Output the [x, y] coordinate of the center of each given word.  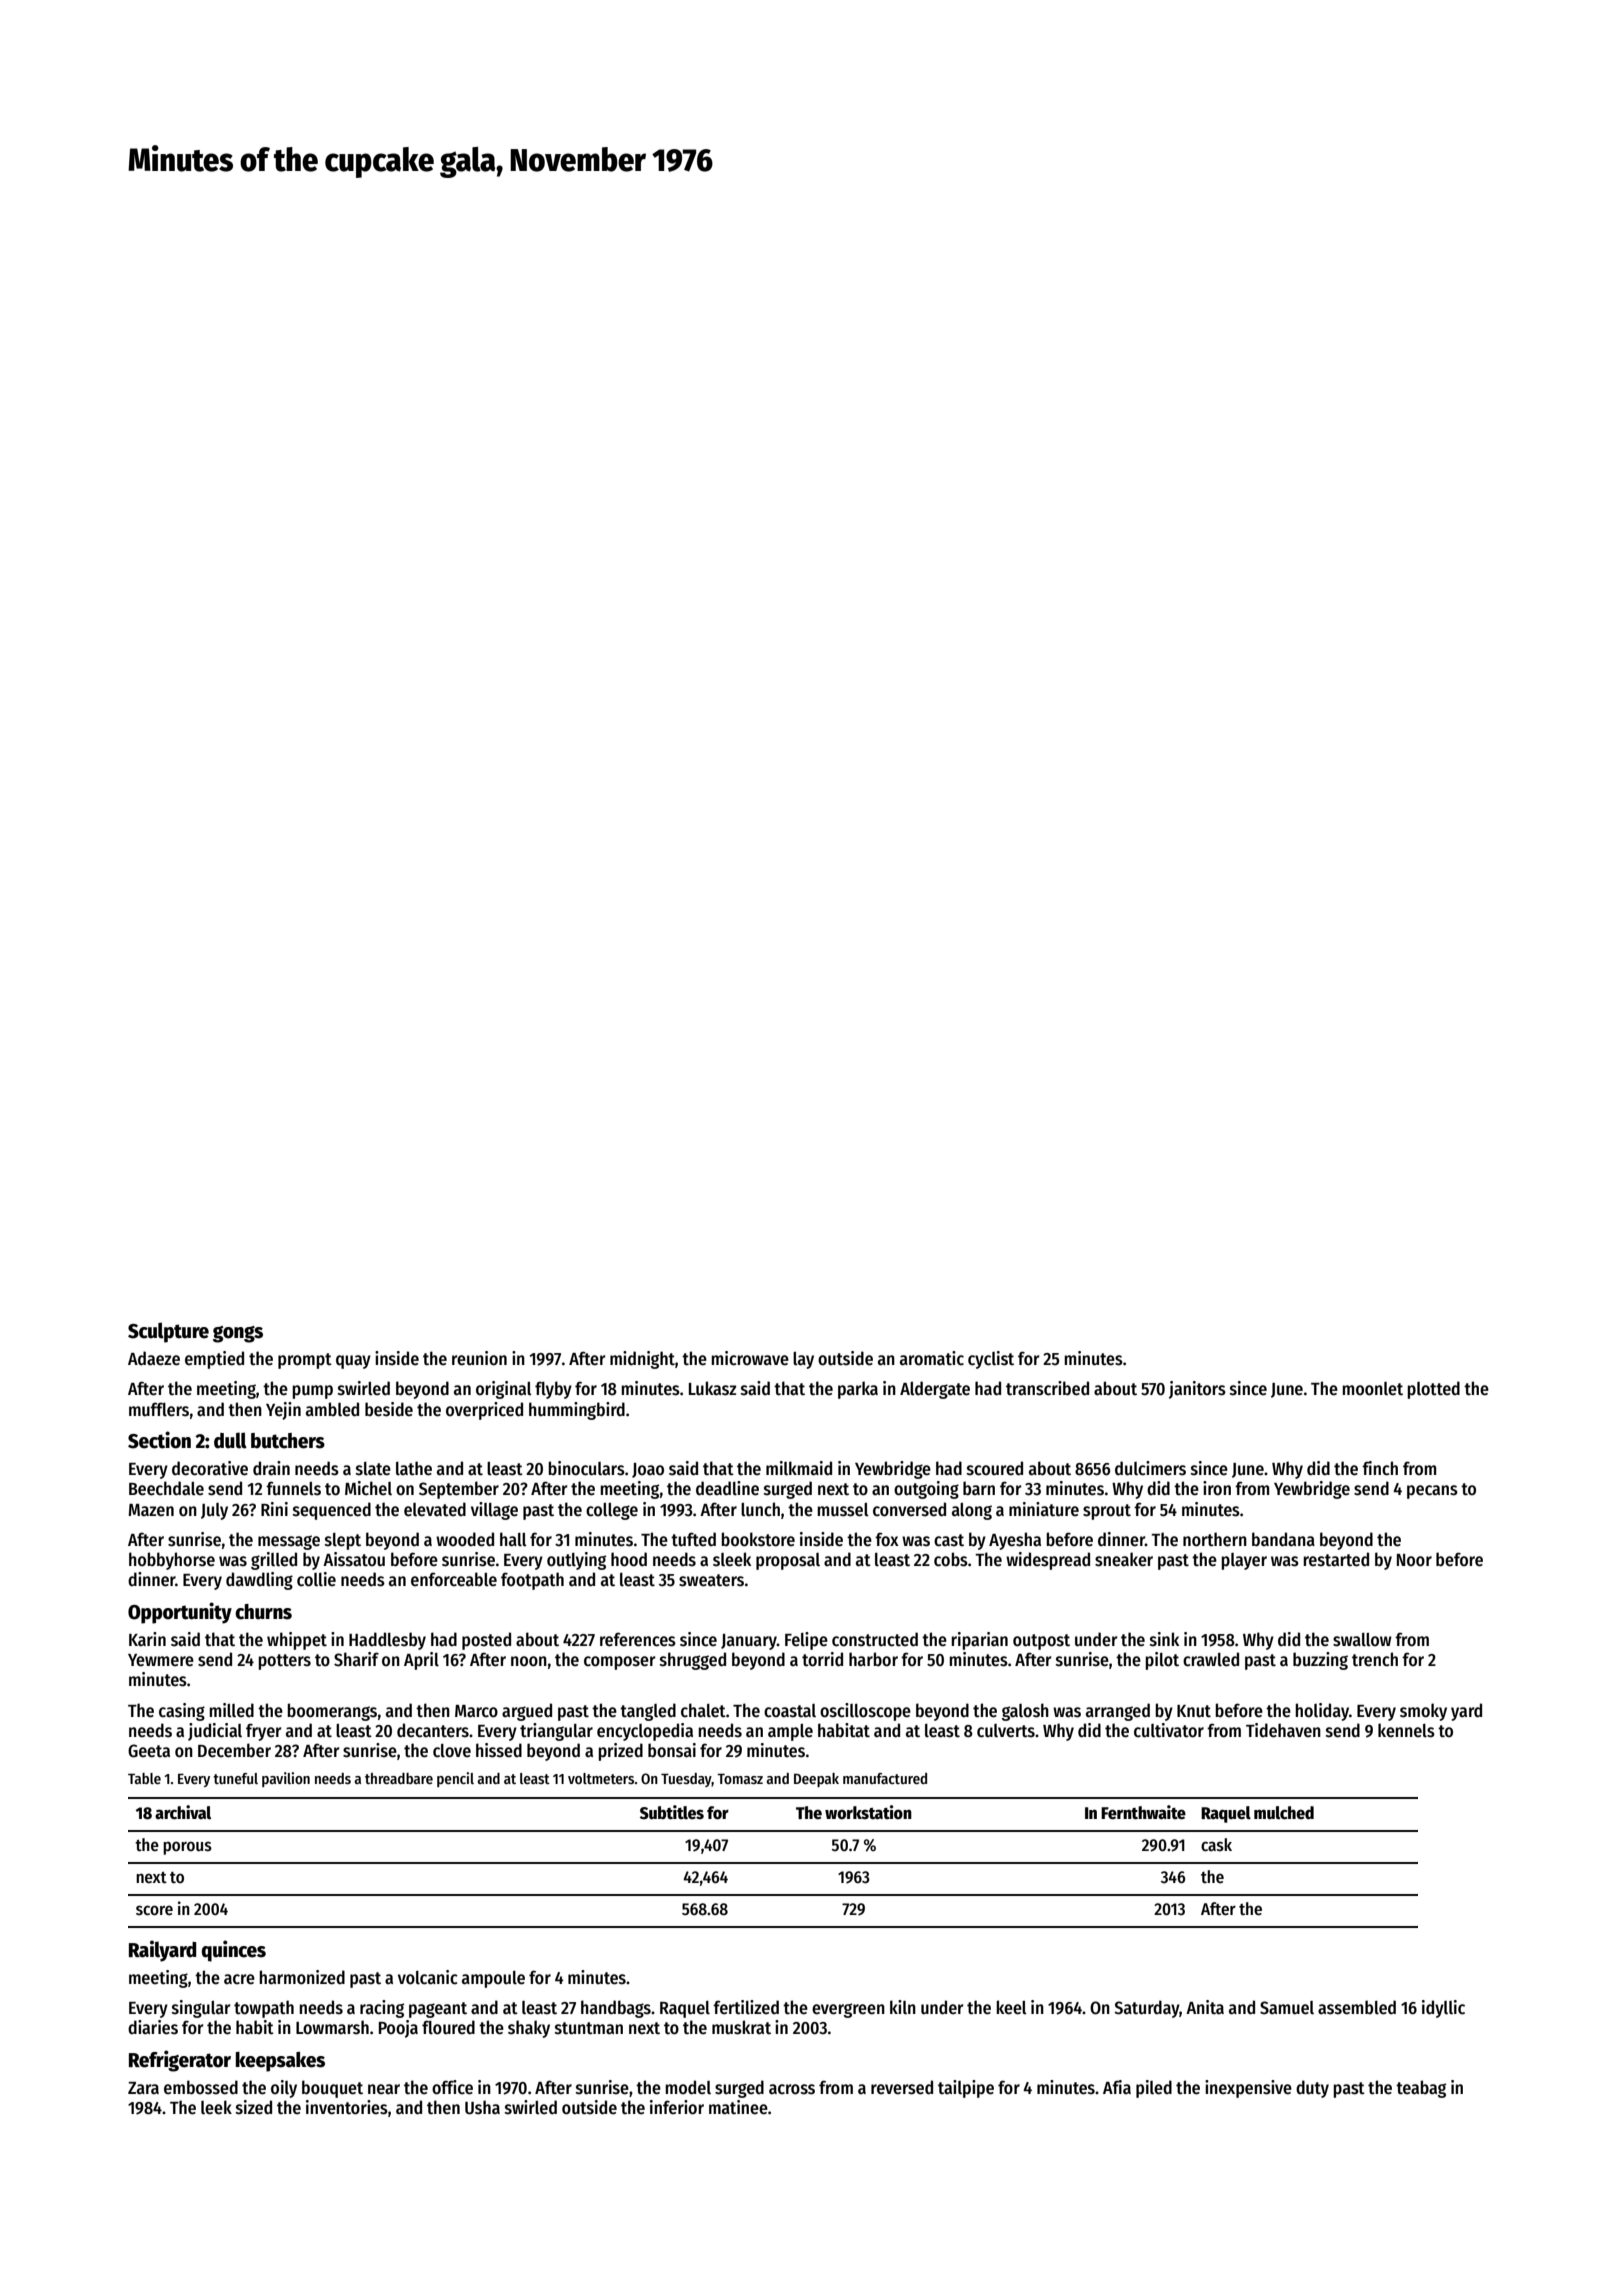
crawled [1211, 1659]
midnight [642, 1360]
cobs [951, 1559]
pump [312, 1392]
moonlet [1372, 1389]
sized [254, 2107]
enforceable [454, 1579]
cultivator [1169, 1730]
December [234, 1750]
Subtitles [672, 1812]
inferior [677, 2107]
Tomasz [740, 1778]
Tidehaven [1283, 1730]
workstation [868, 1812]
